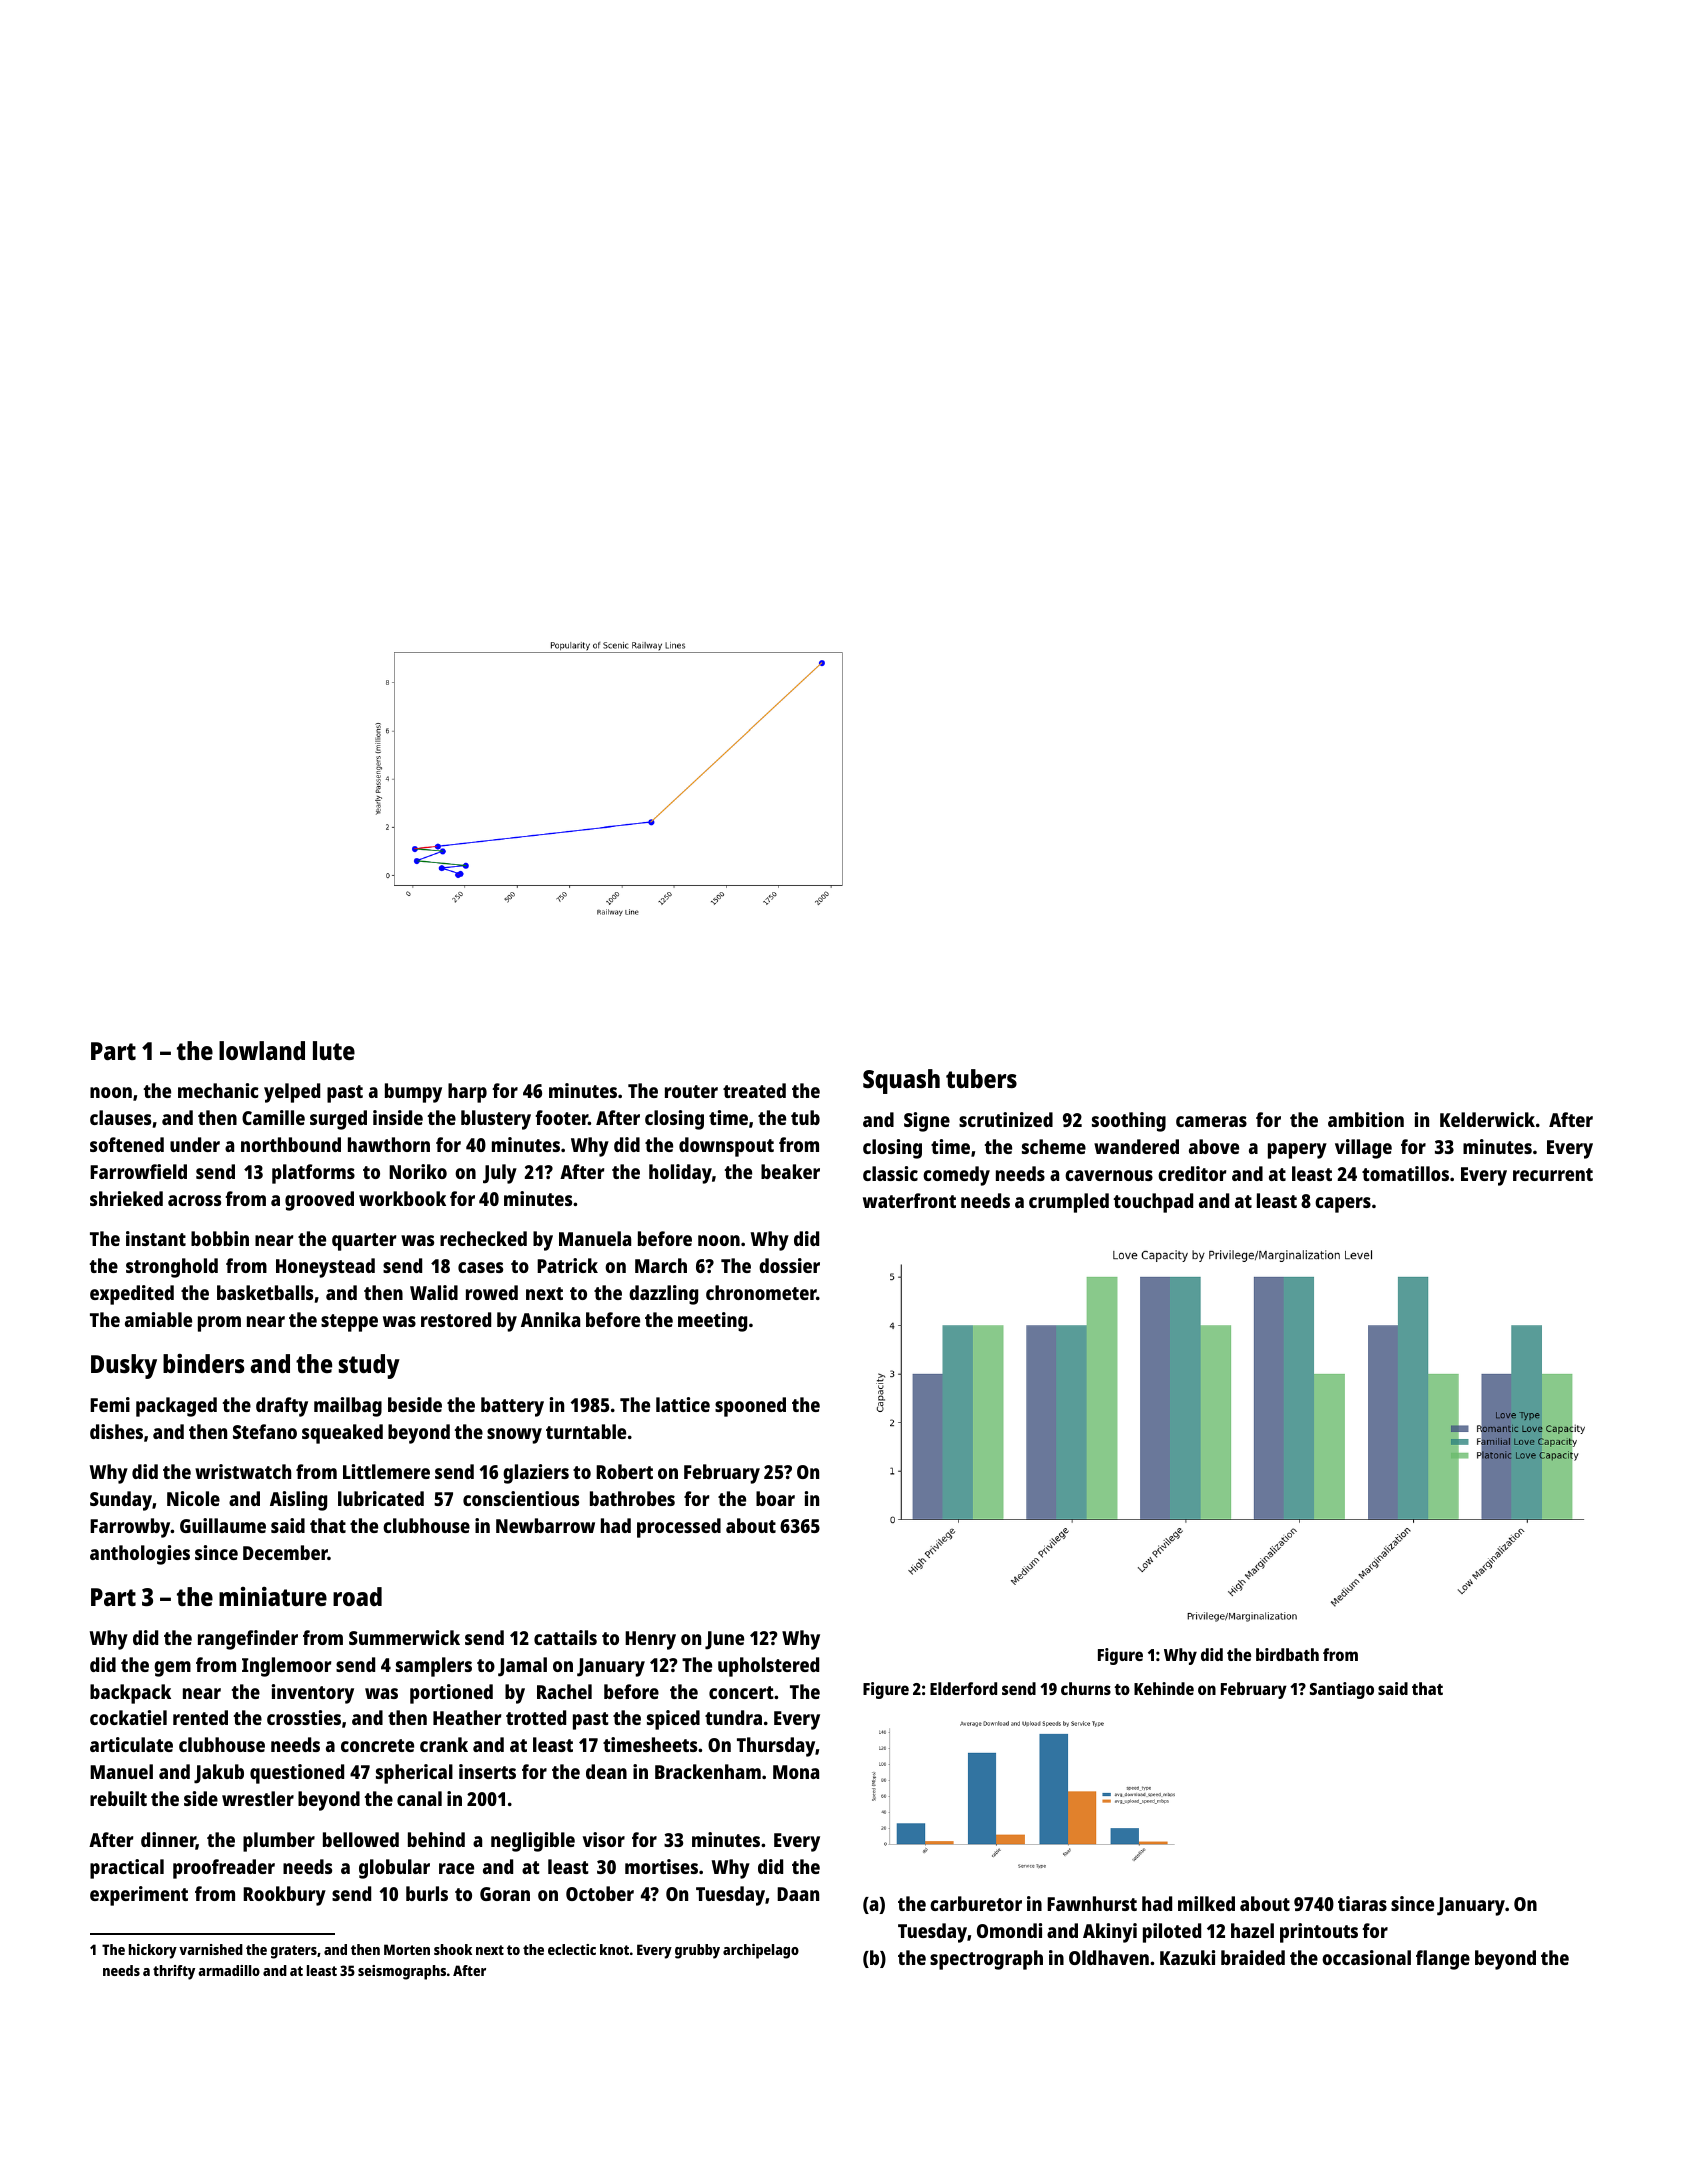 Image resolution: width=1683 pixels, height=2178 pixels. What do you see at coordinates (156, 1238) in the image?
I see `instant` at bounding box center [156, 1238].
